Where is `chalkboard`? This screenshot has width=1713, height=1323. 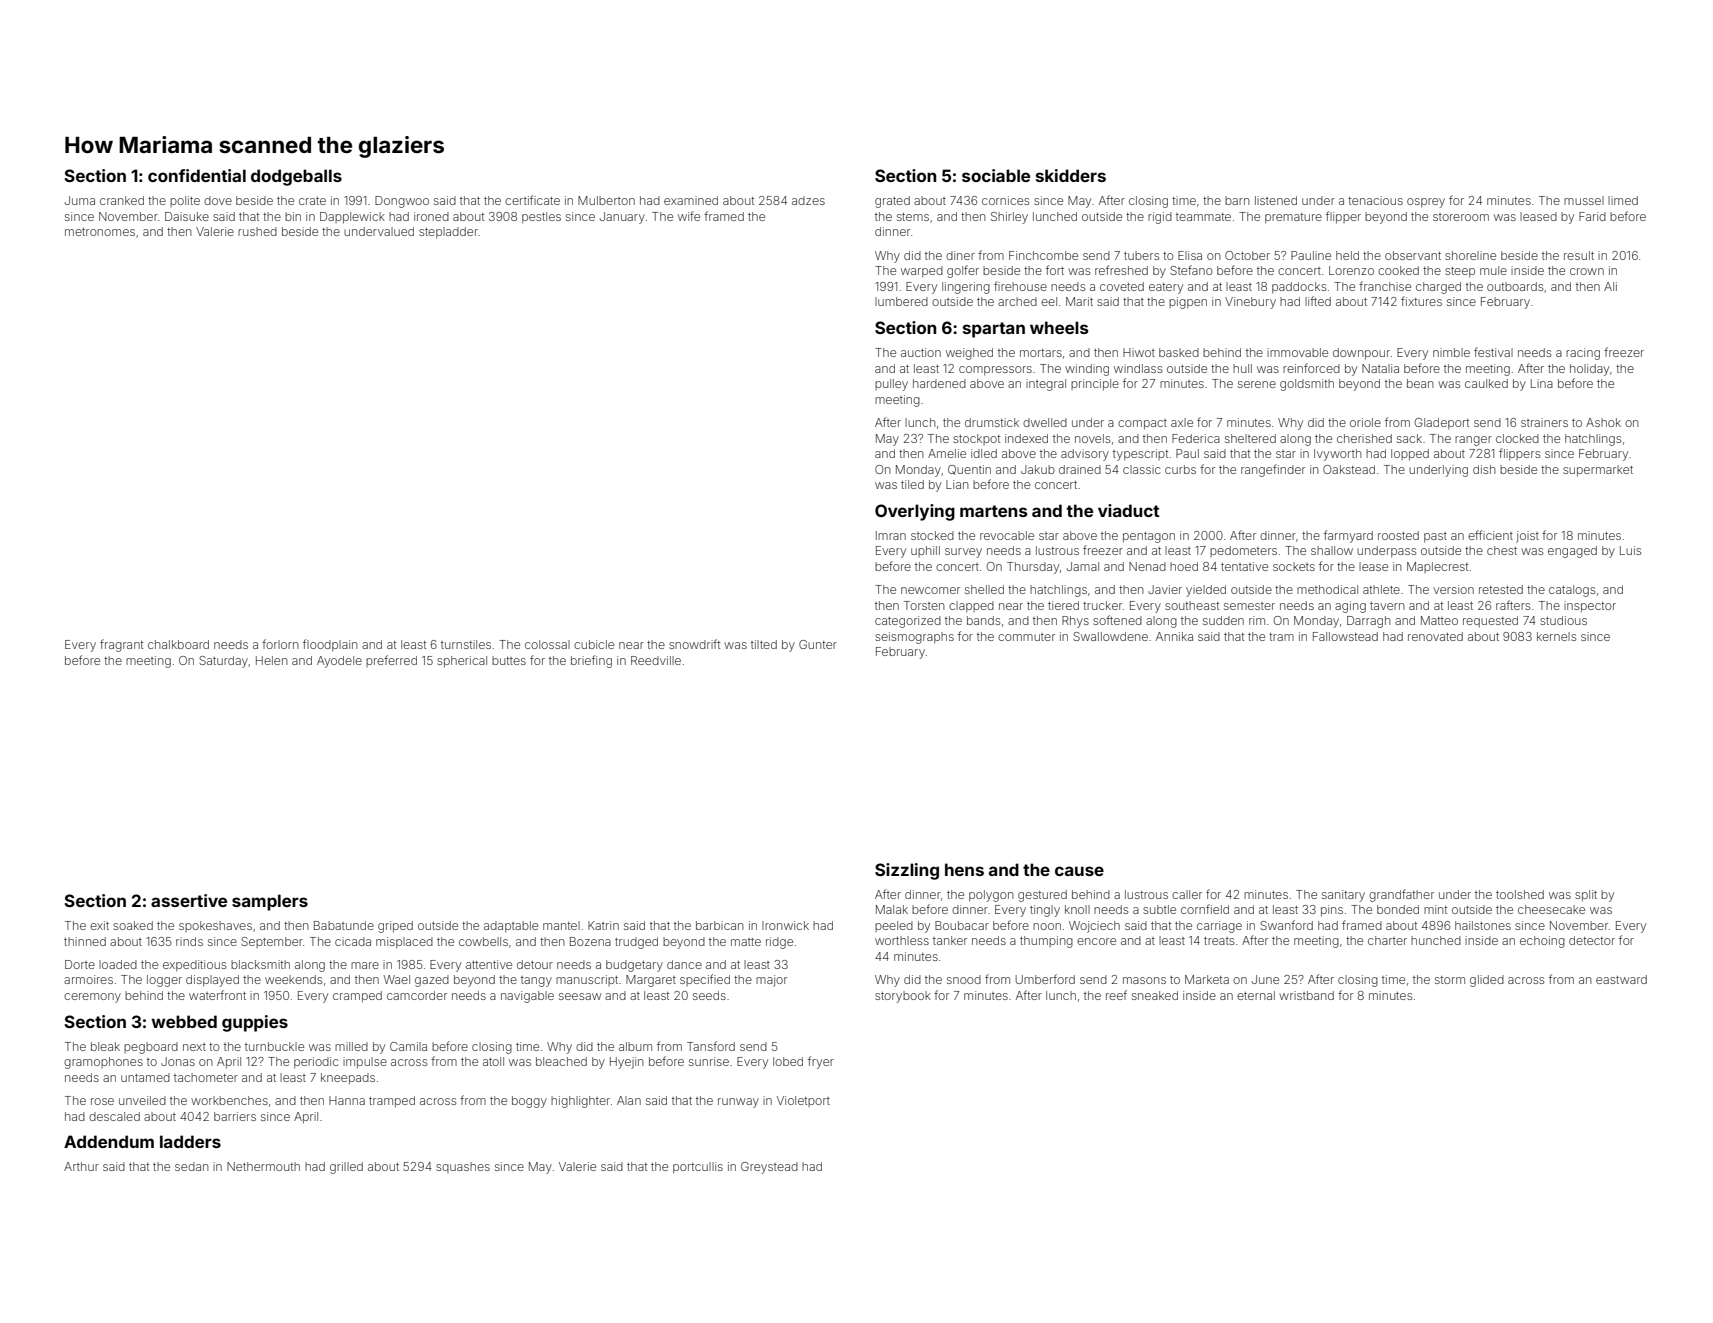 chalkboard is located at coordinates (178, 644).
